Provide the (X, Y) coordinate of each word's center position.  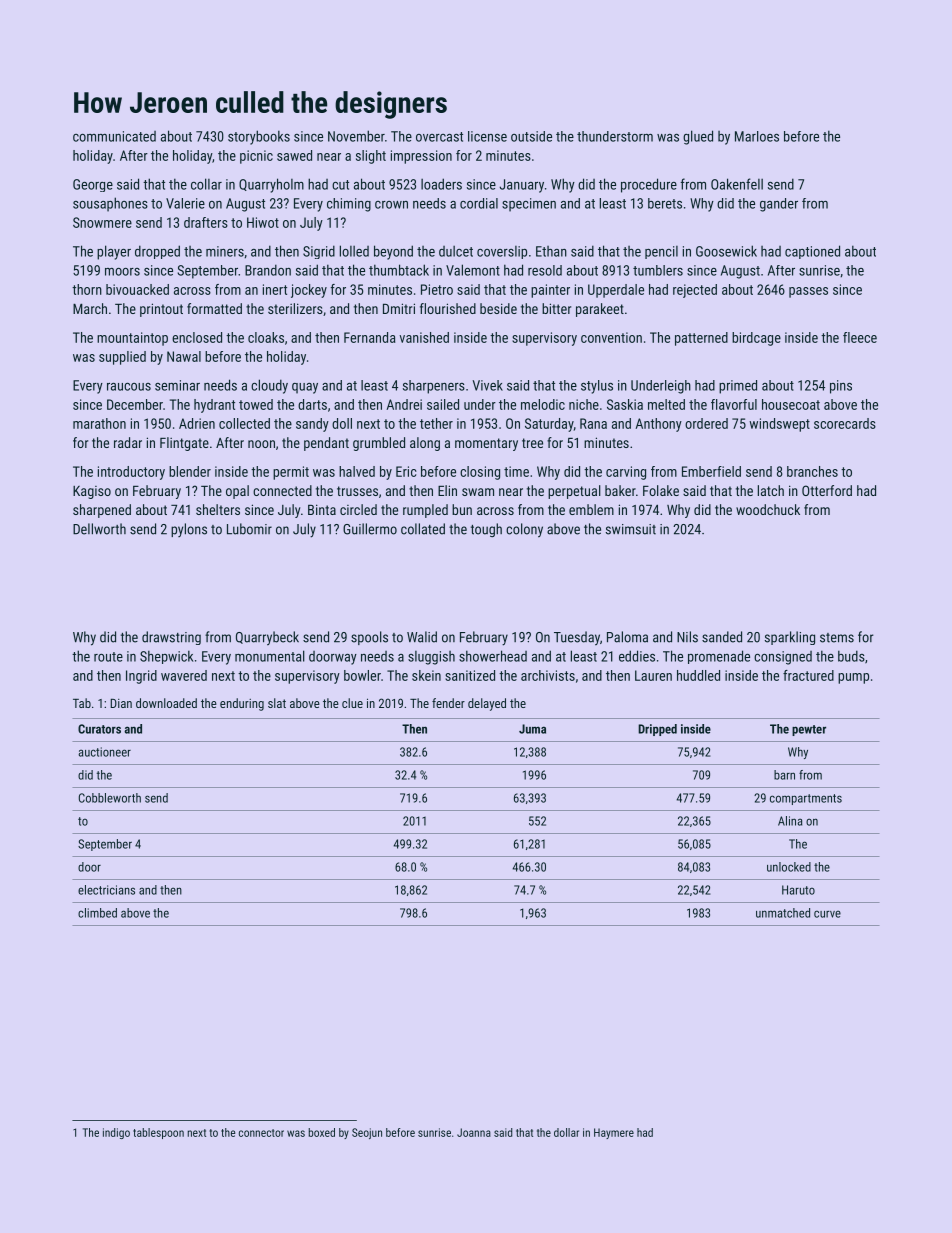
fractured (808, 675)
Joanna (474, 1132)
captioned (812, 252)
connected (282, 490)
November (356, 136)
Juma (532, 729)
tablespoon (158, 1133)
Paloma (627, 637)
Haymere (614, 1133)
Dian (121, 703)
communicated (114, 136)
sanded (722, 637)
